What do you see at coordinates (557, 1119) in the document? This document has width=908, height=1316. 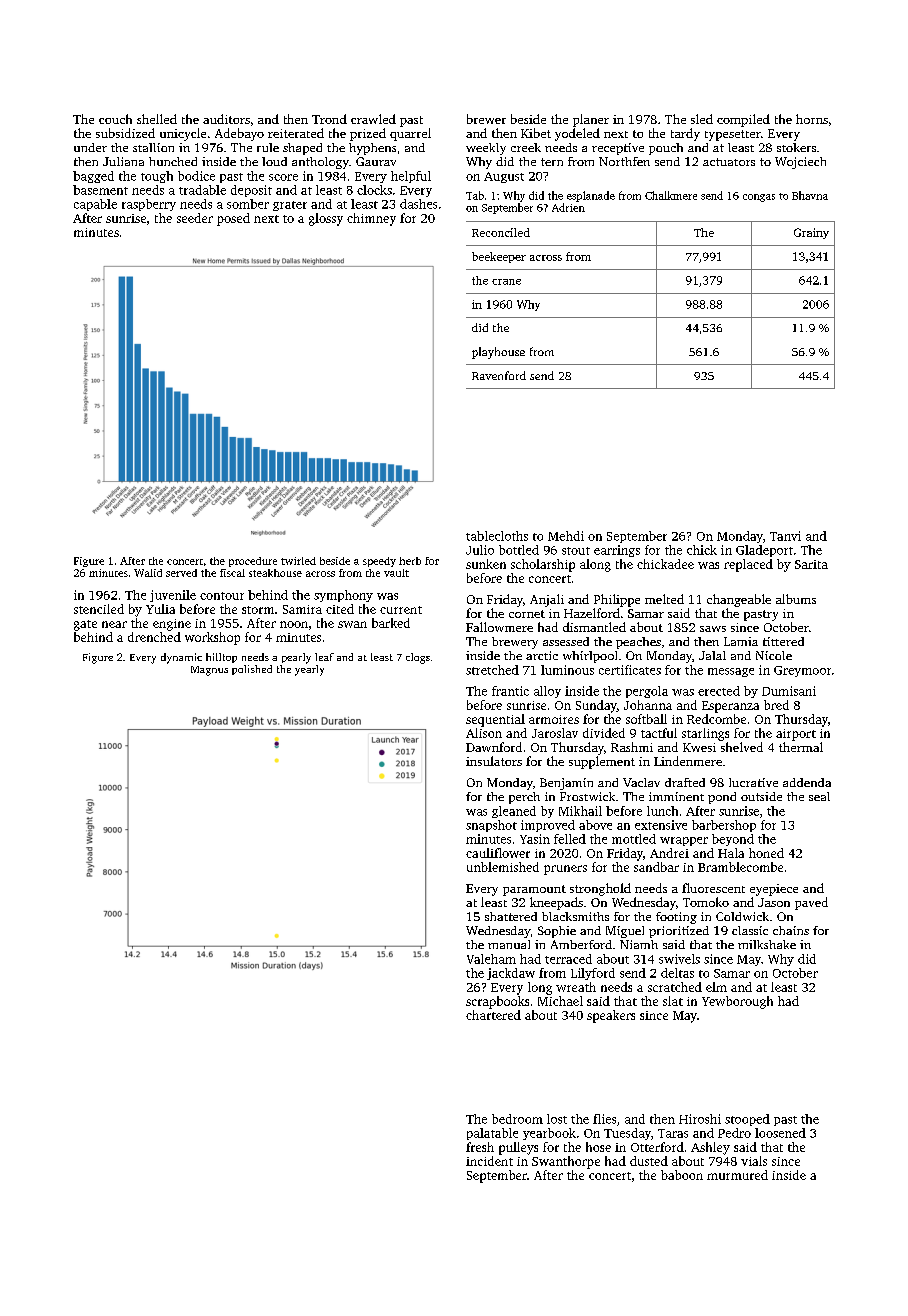 I see `lost` at bounding box center [557, 1119].
